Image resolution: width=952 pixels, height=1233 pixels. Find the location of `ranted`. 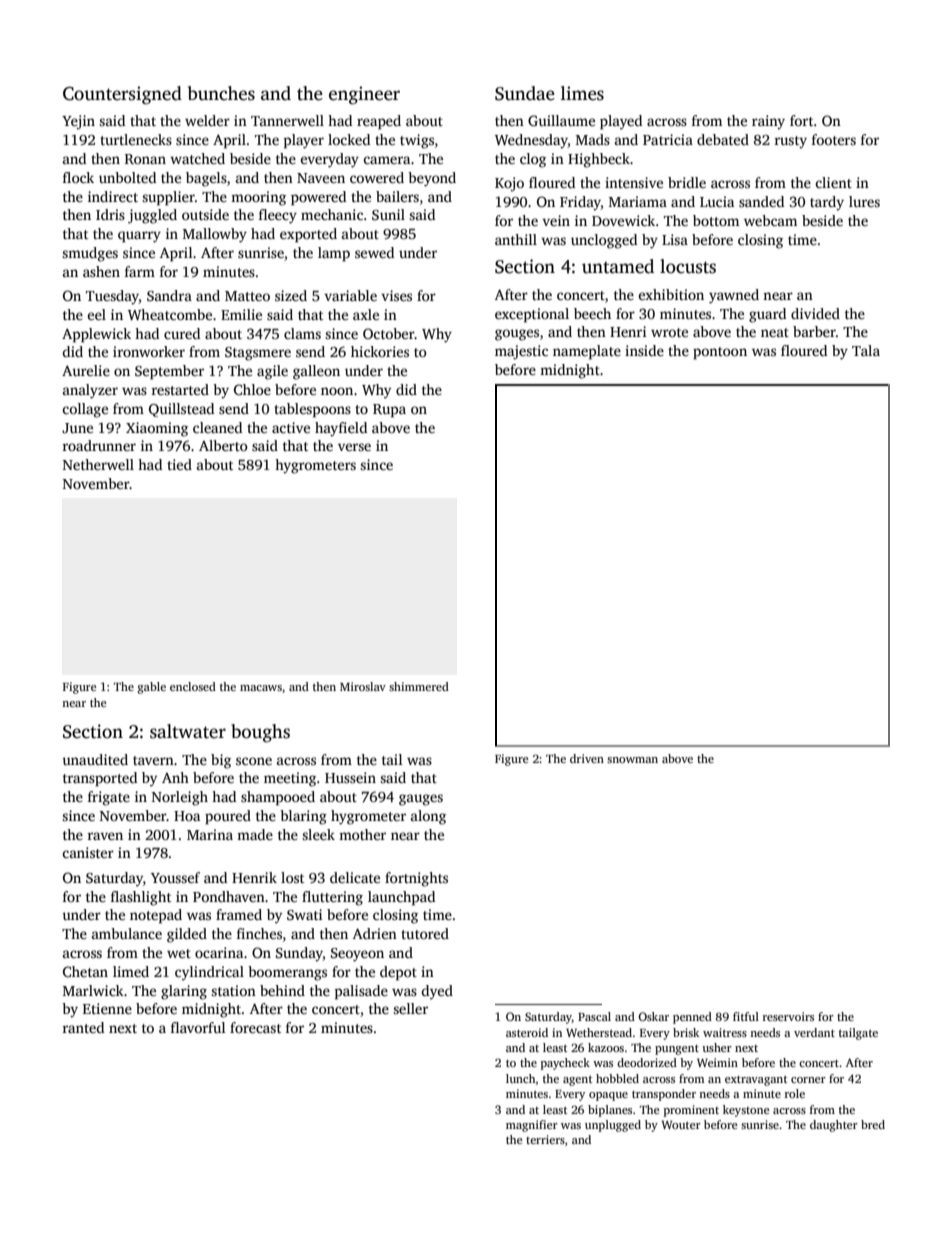

ranted is located at coordinates (83, 1027).
